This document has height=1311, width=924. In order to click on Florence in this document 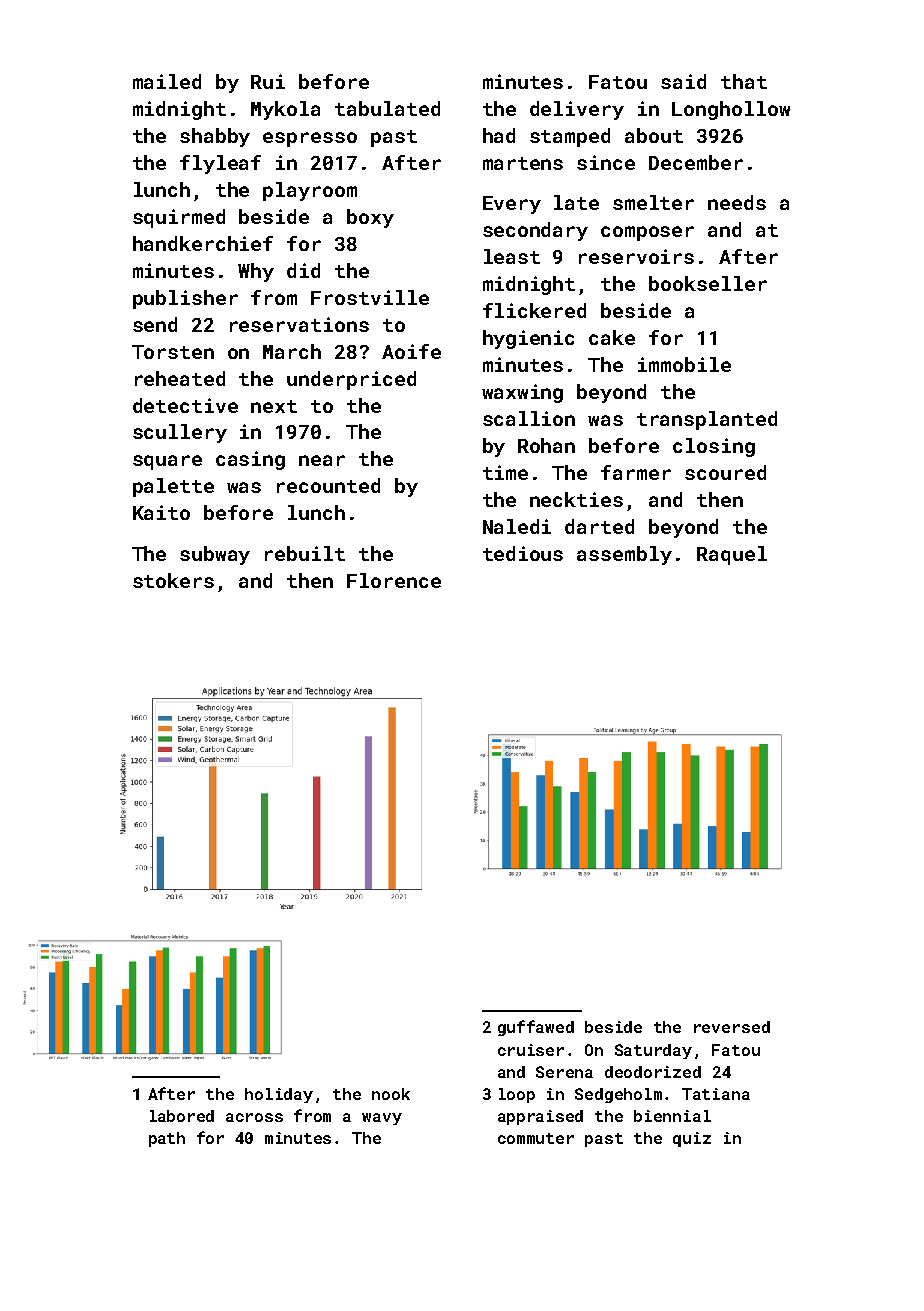, I will do `click(394, 580)`.
